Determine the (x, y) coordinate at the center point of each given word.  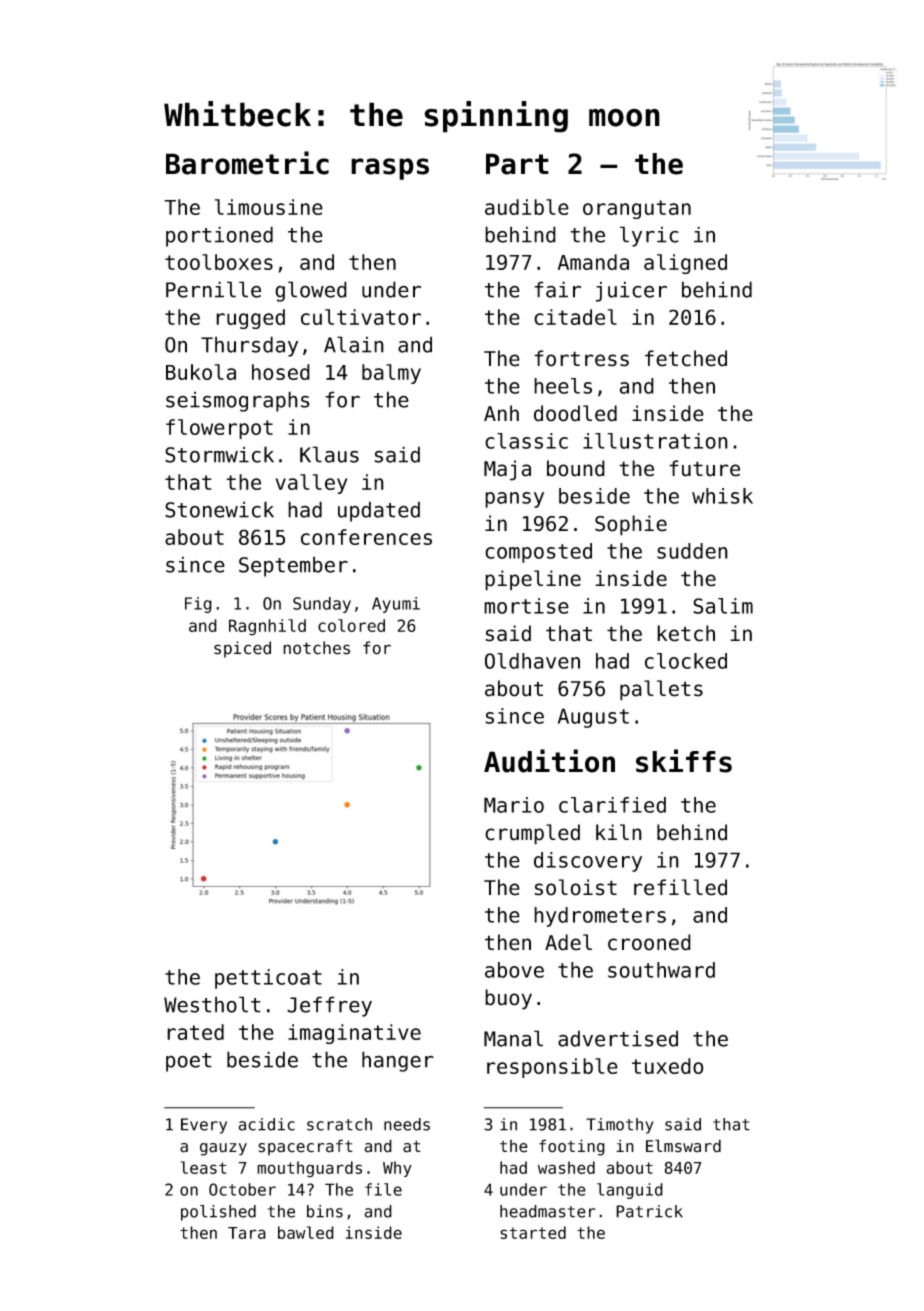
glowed (311, 291)
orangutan (637, 209)
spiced (242, 649)
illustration (655, 441)
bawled (306, 1232)
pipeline (533, 580)
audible (527, 207)
